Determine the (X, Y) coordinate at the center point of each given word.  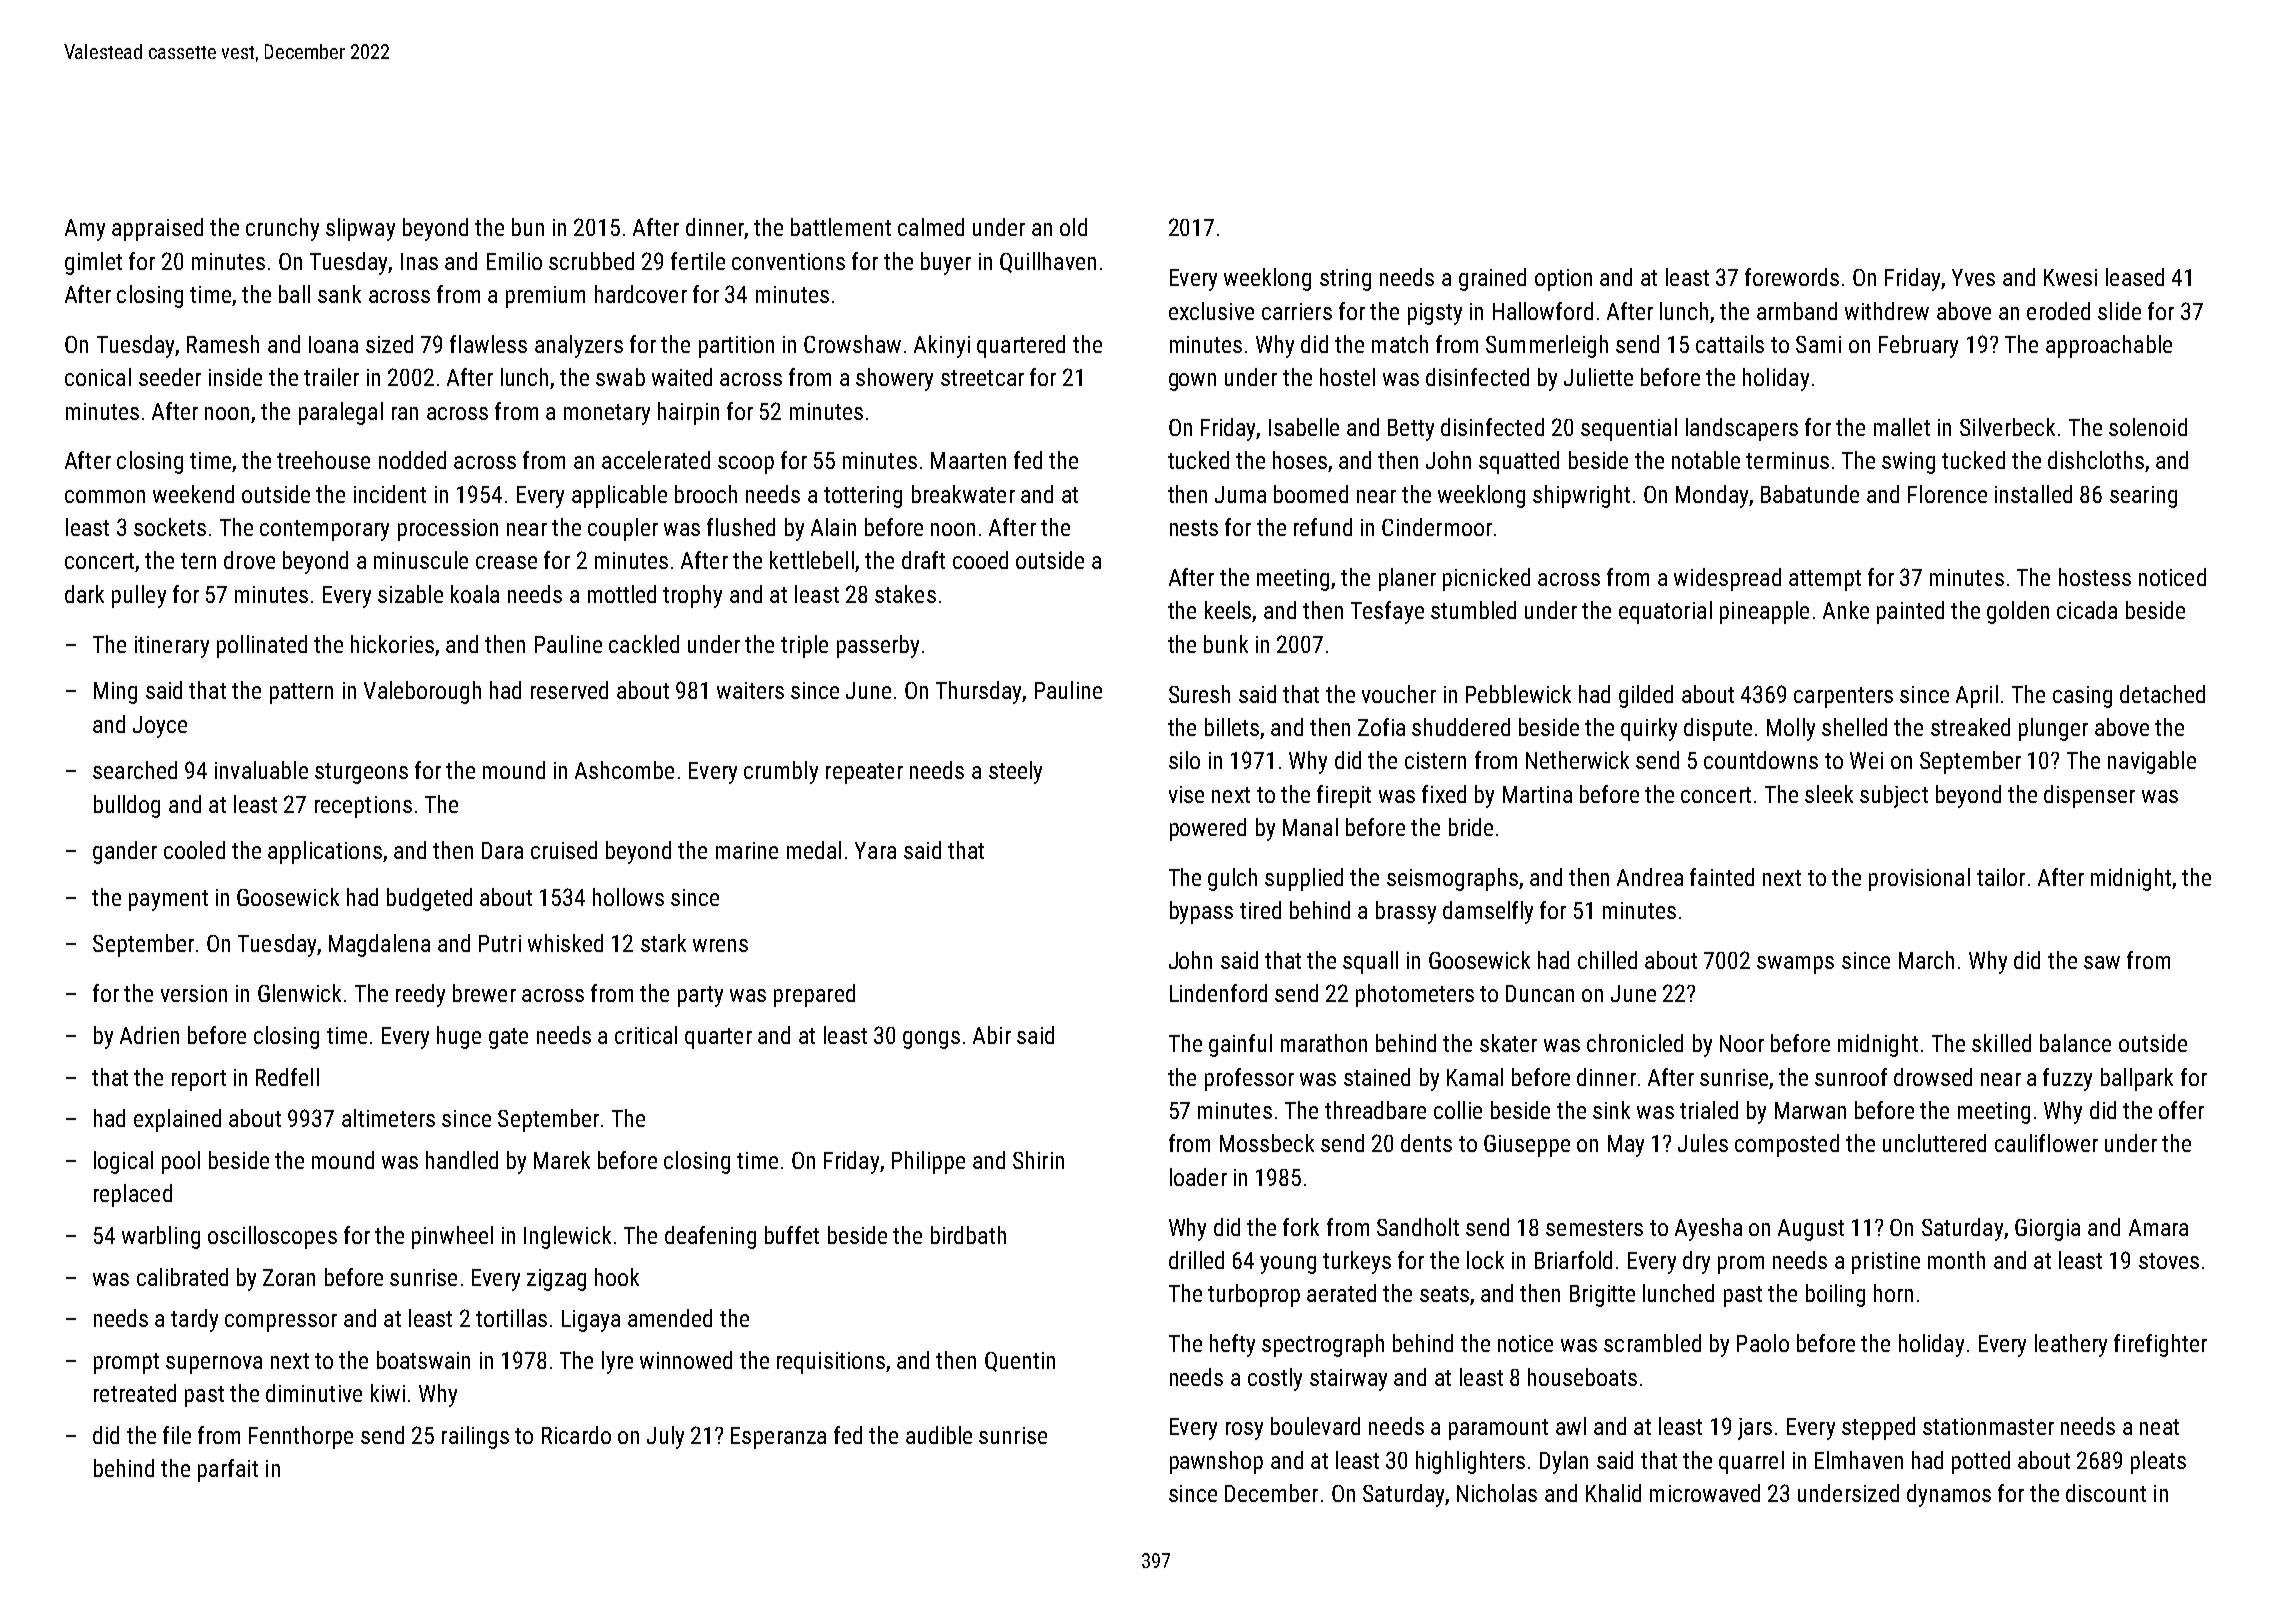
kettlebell (812, 560)
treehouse (323, 460)
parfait (228, 1470)
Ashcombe (624, 770)
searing (2143, 497)
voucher (1399, 694)
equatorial (1665, 612)
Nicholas (1497, 1493)
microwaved (1705, 1493)
